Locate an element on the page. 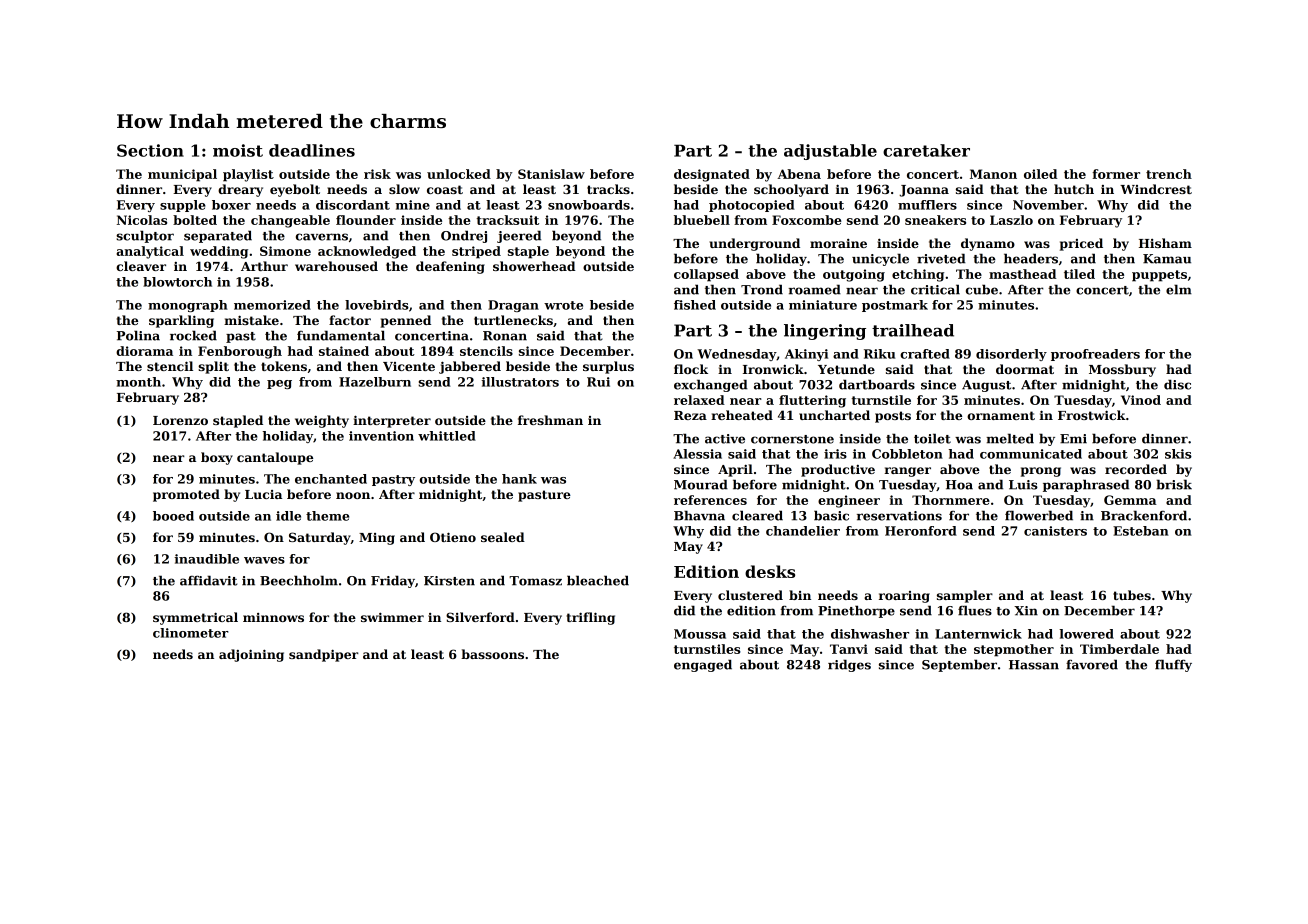 The width and height of the page is (1308, 924). trench is located at coordinates (1169, 174).
